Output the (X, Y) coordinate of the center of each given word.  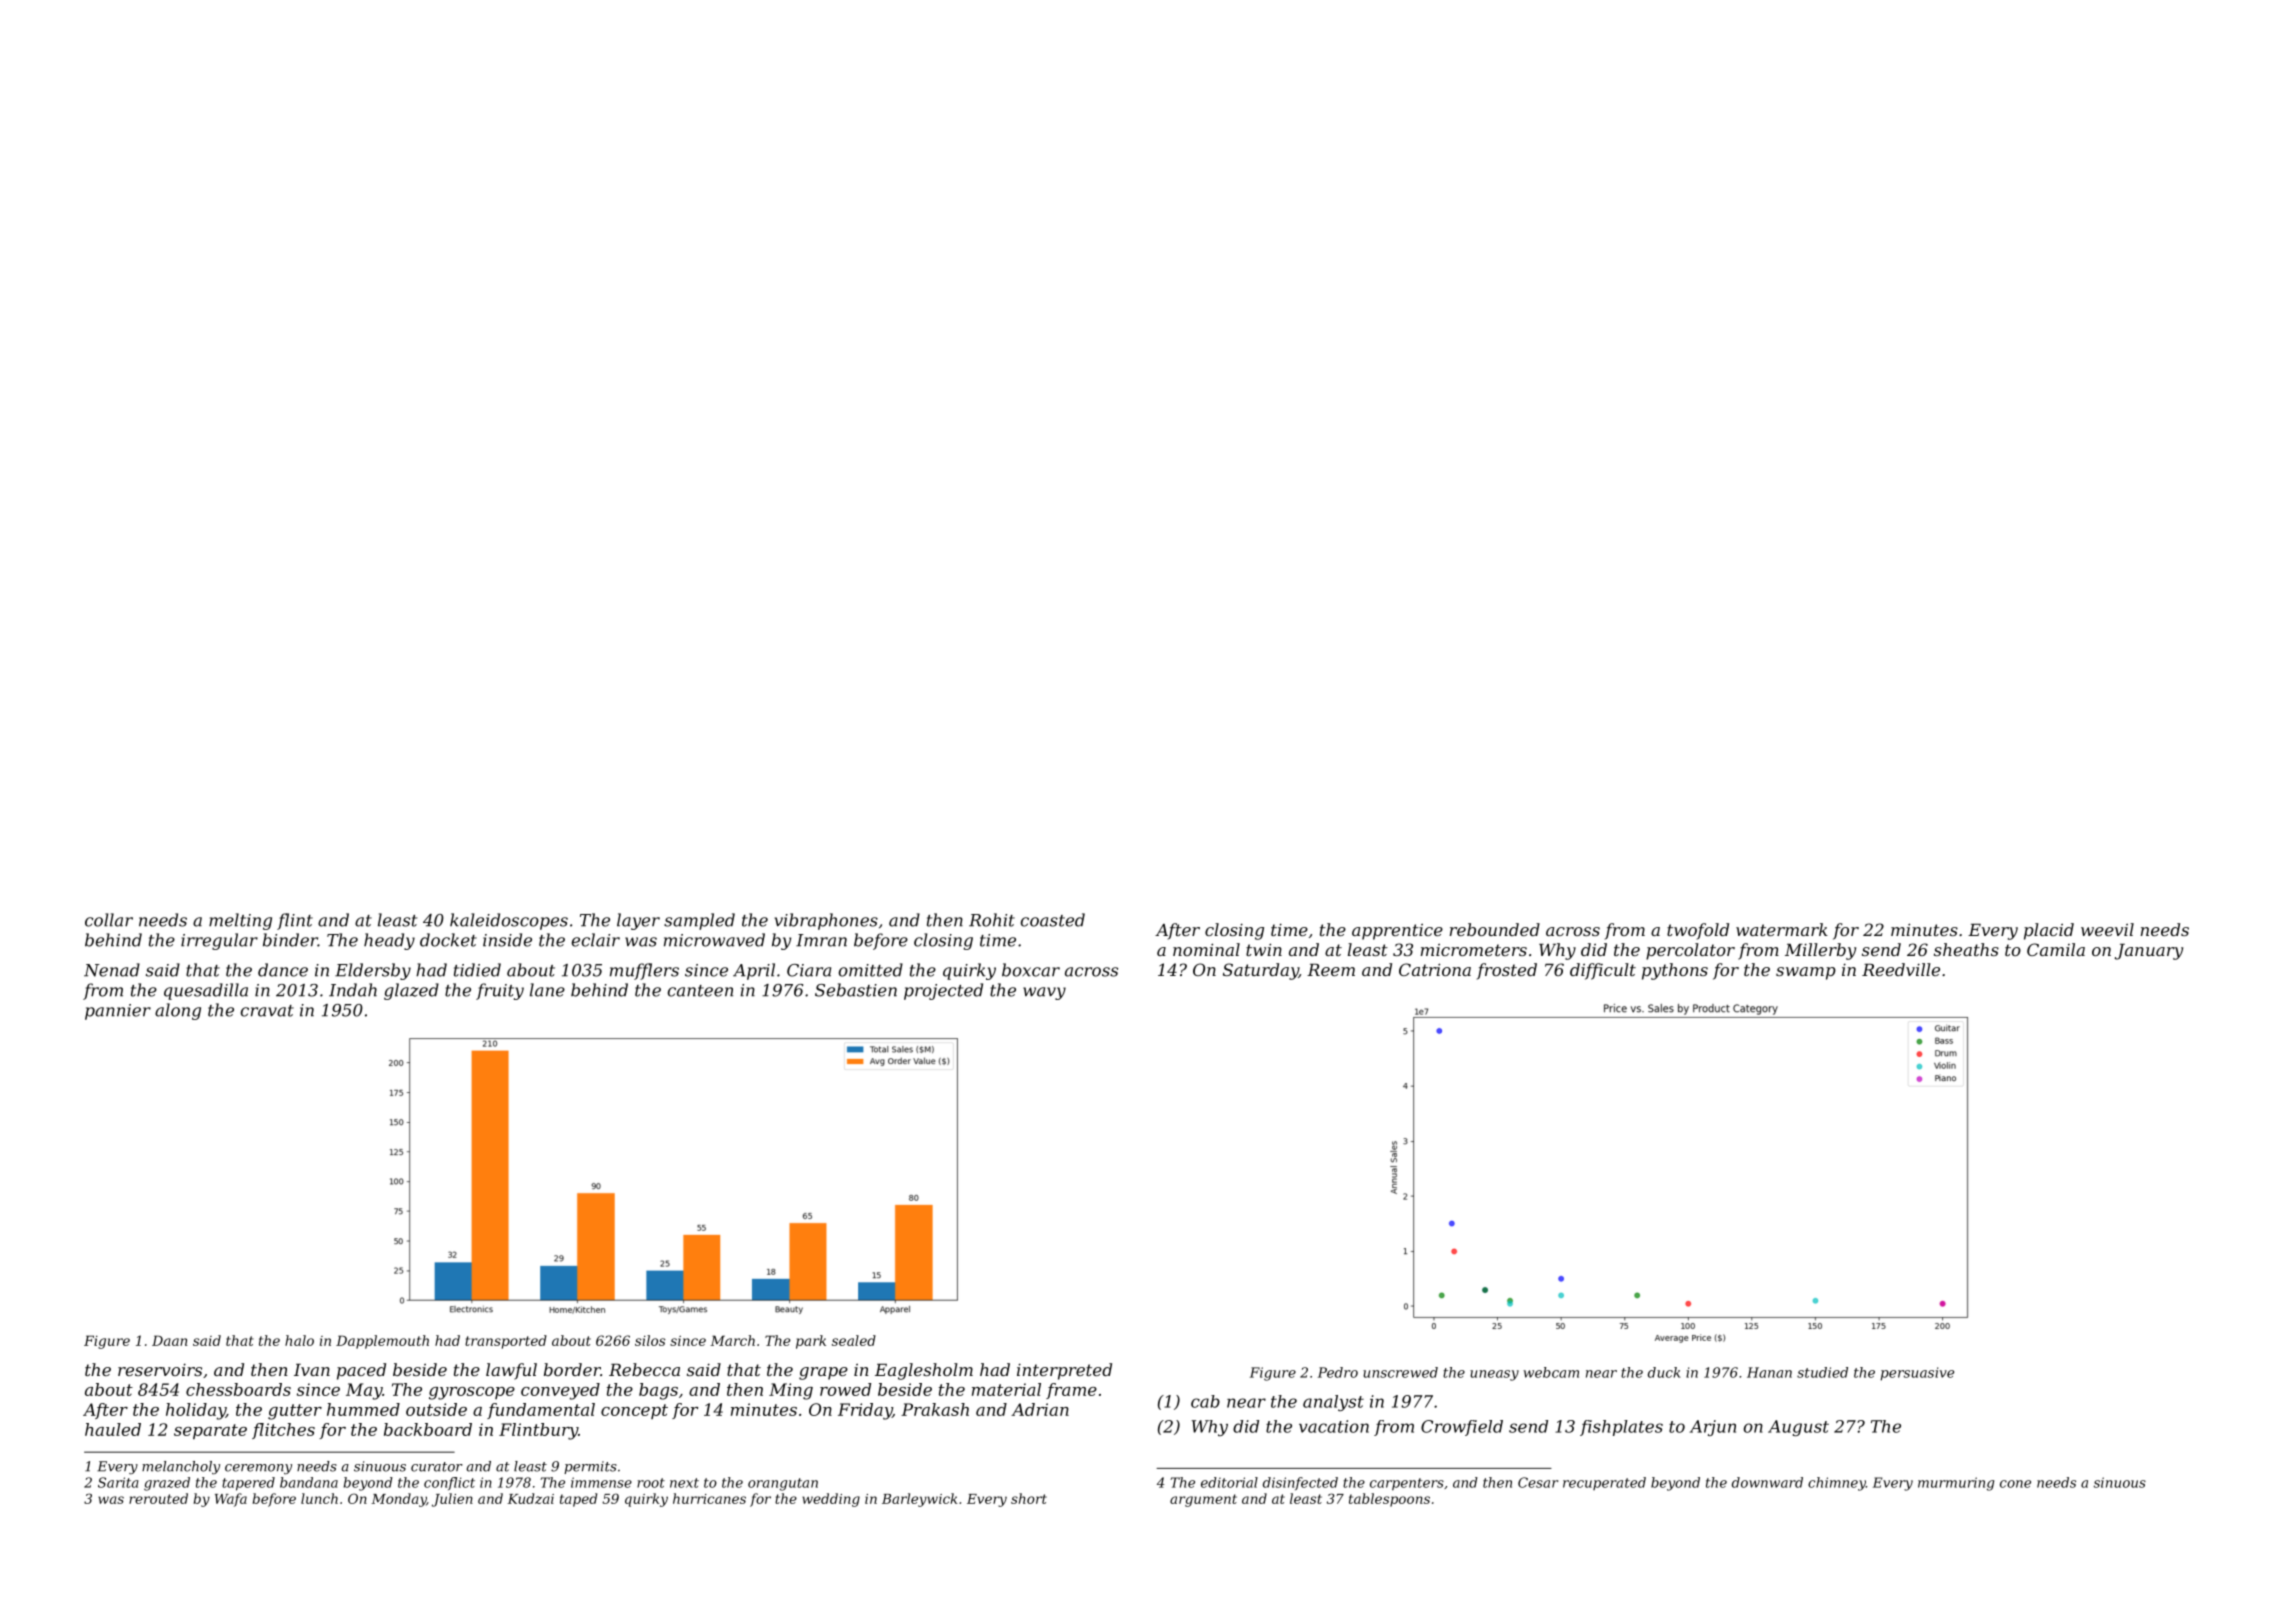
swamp (1806, 973)
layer (638, 921)
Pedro (1338, 1372)
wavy (1044, 993)
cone (2015, 1484)
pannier (118, 1012)
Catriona (1435, 969)
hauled (113, 1429)
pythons (1675, 971)
